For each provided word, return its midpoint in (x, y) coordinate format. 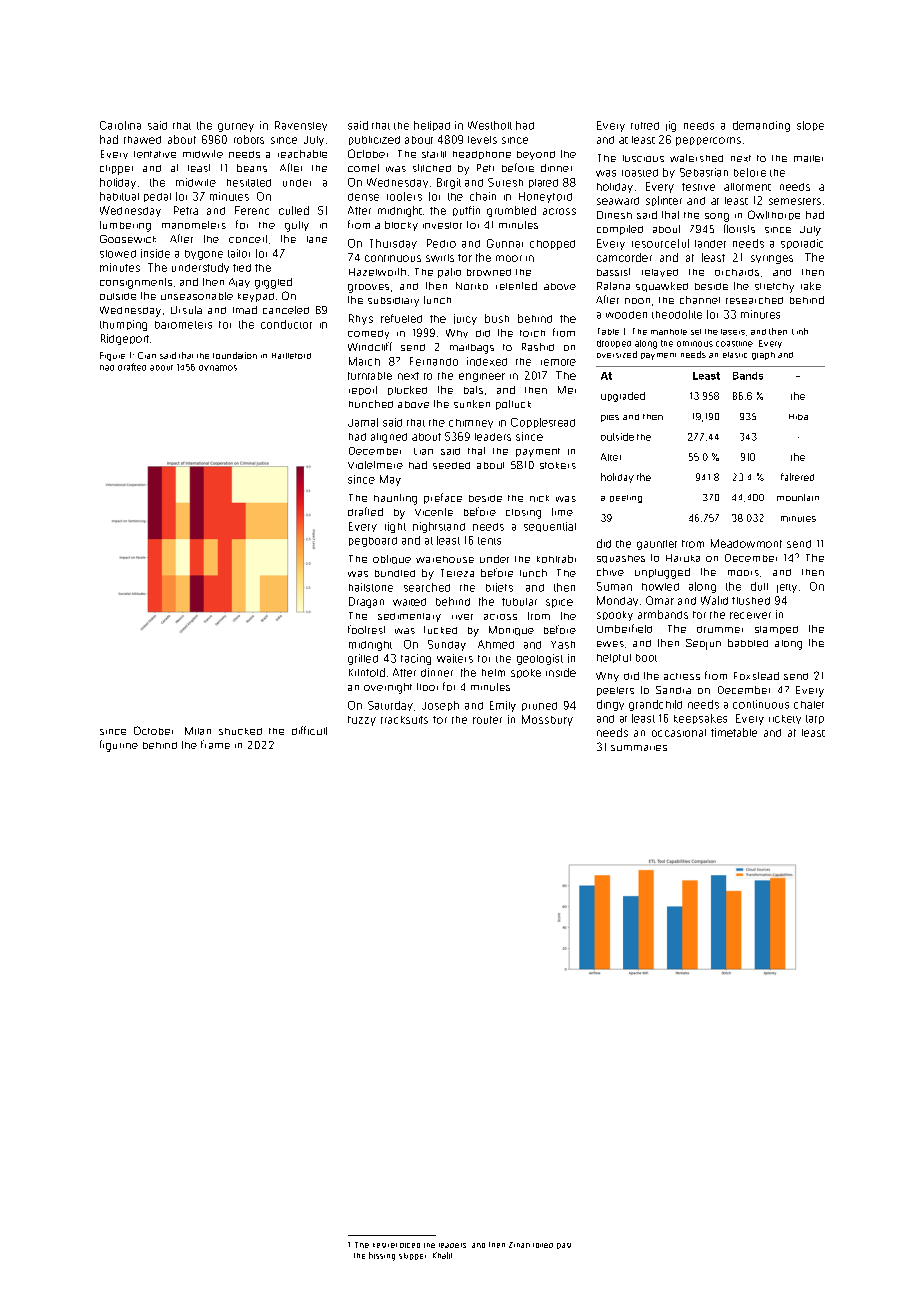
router (487, 720)
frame (215, 744)
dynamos (218, 368)
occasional (679, 733)
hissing (382, 1256)
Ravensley (301, 126)
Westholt (490, 125)
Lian (423, 451)
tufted (645, 126)
